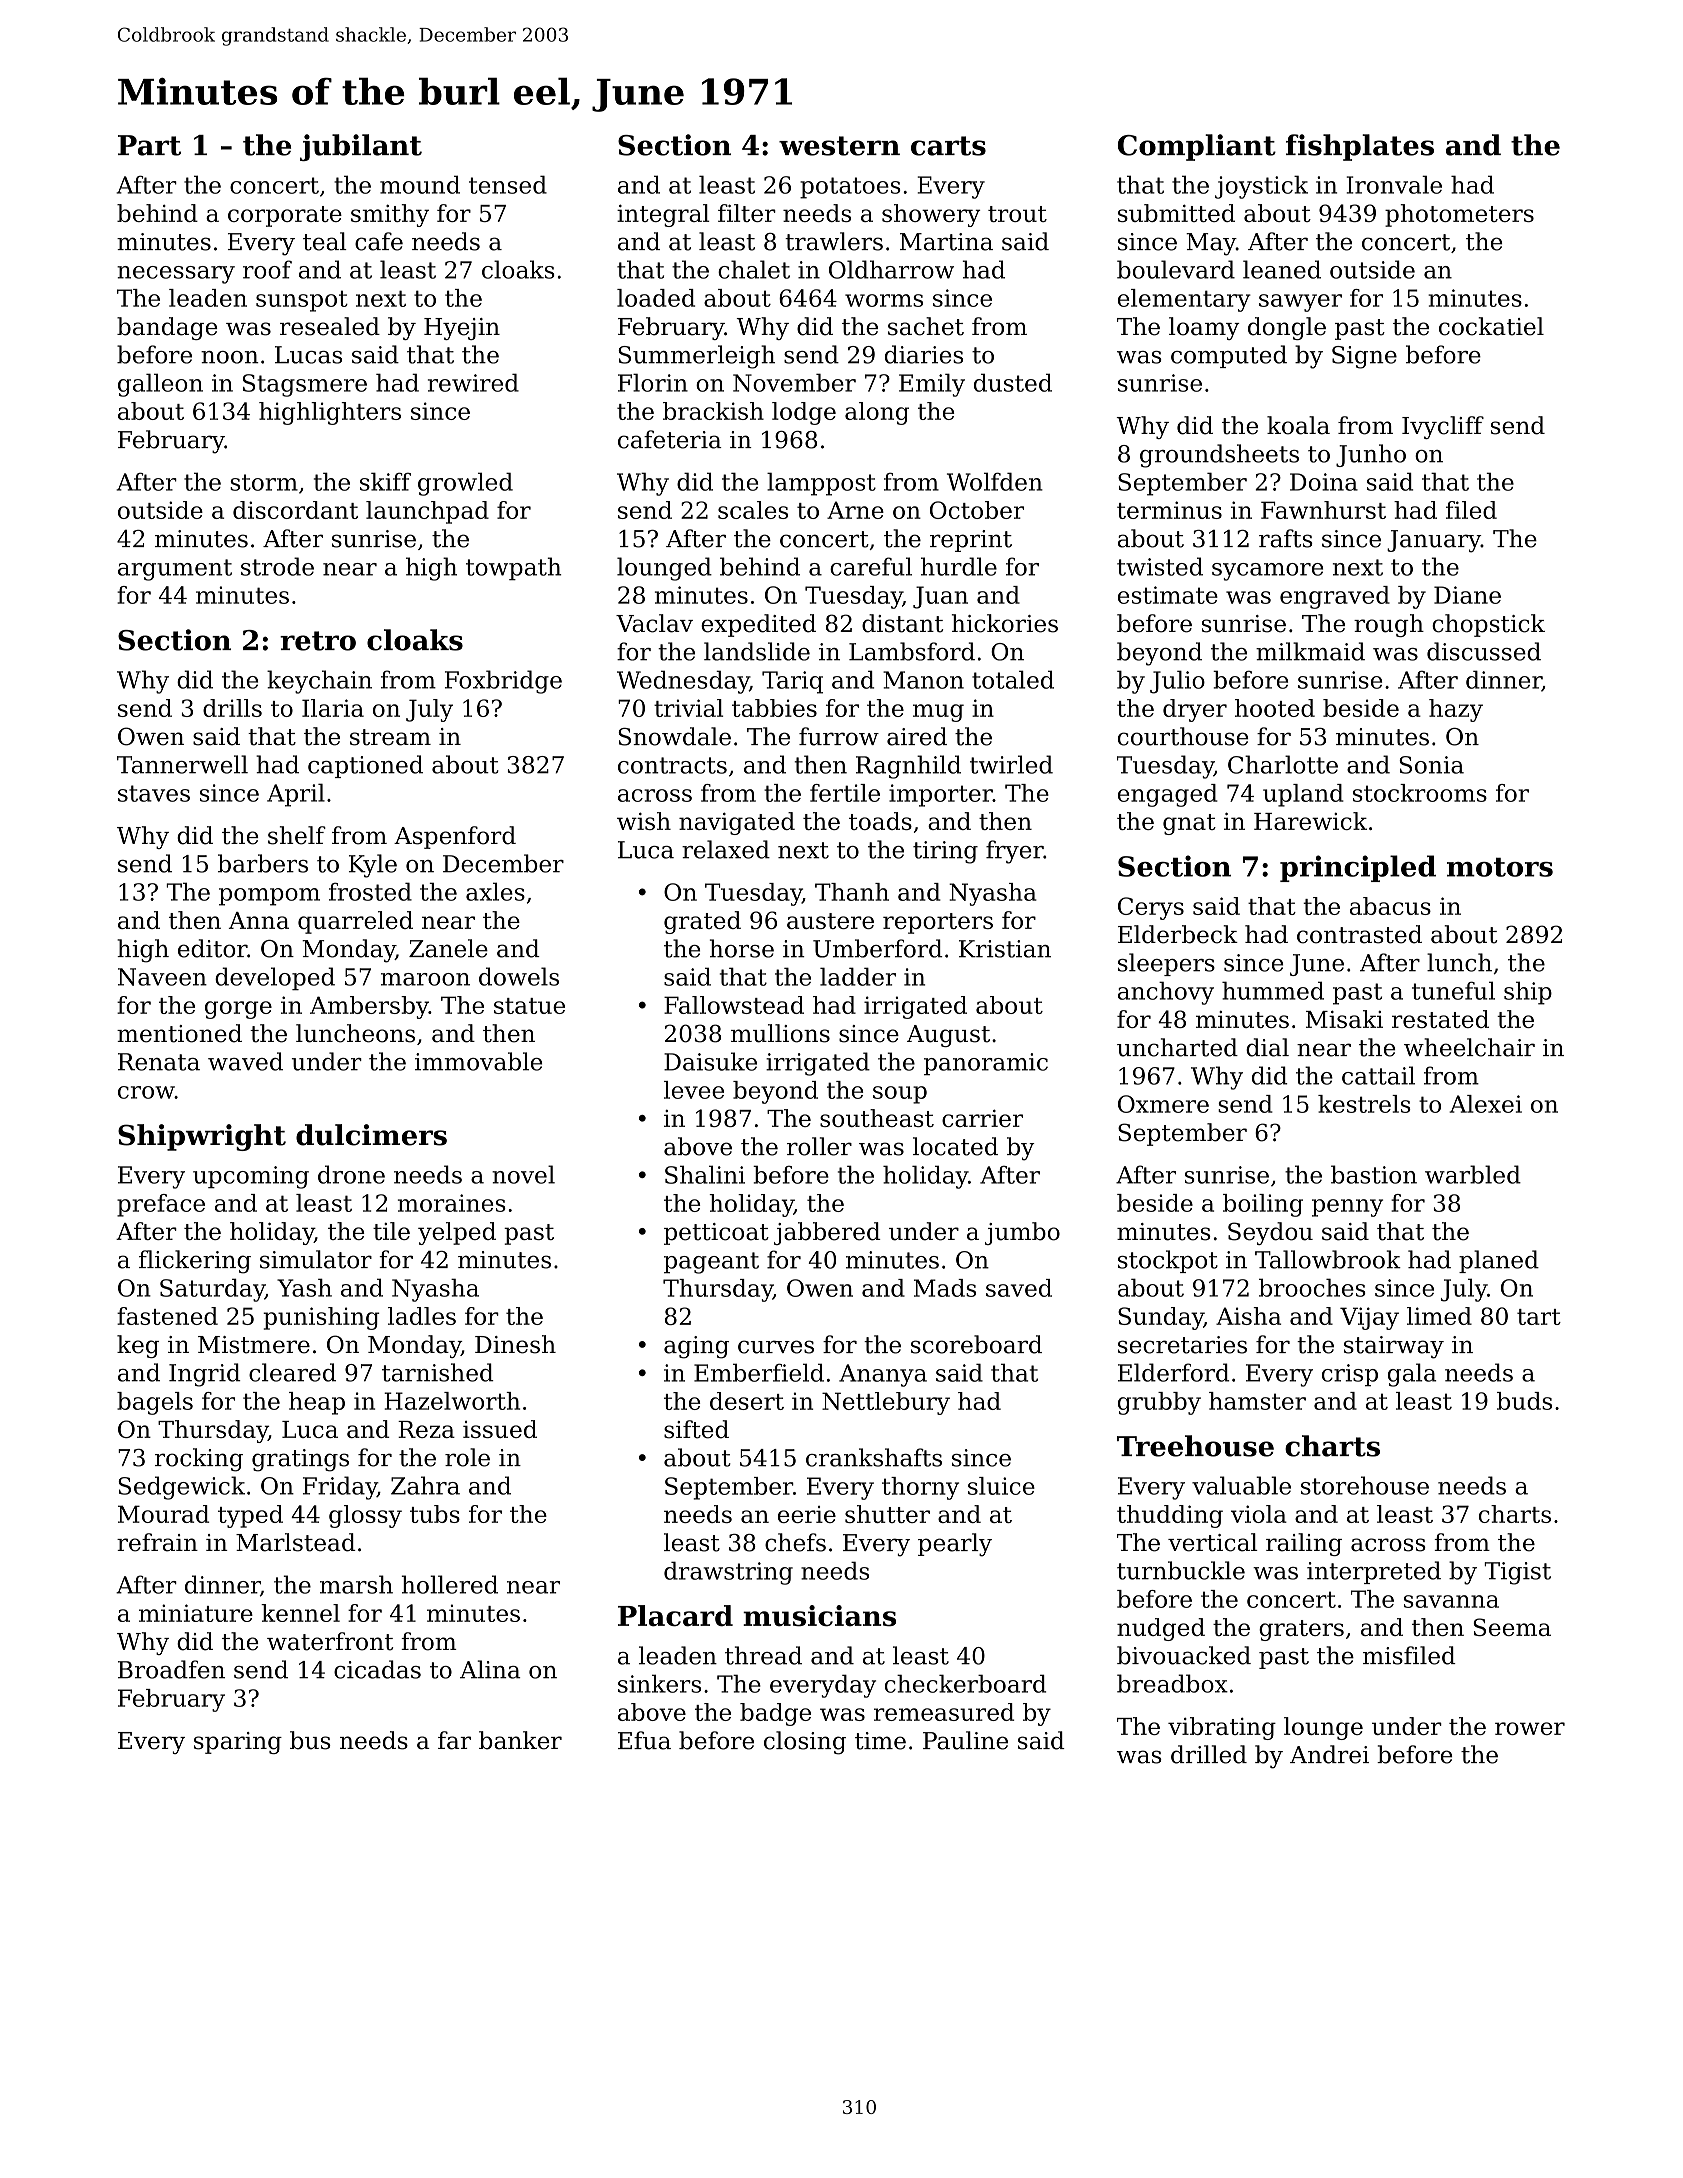 This screenshot has height=2178, width=1683. Describe the element at coordinates (1530, 1728) in the screenshot. I see `rower` at that location.
